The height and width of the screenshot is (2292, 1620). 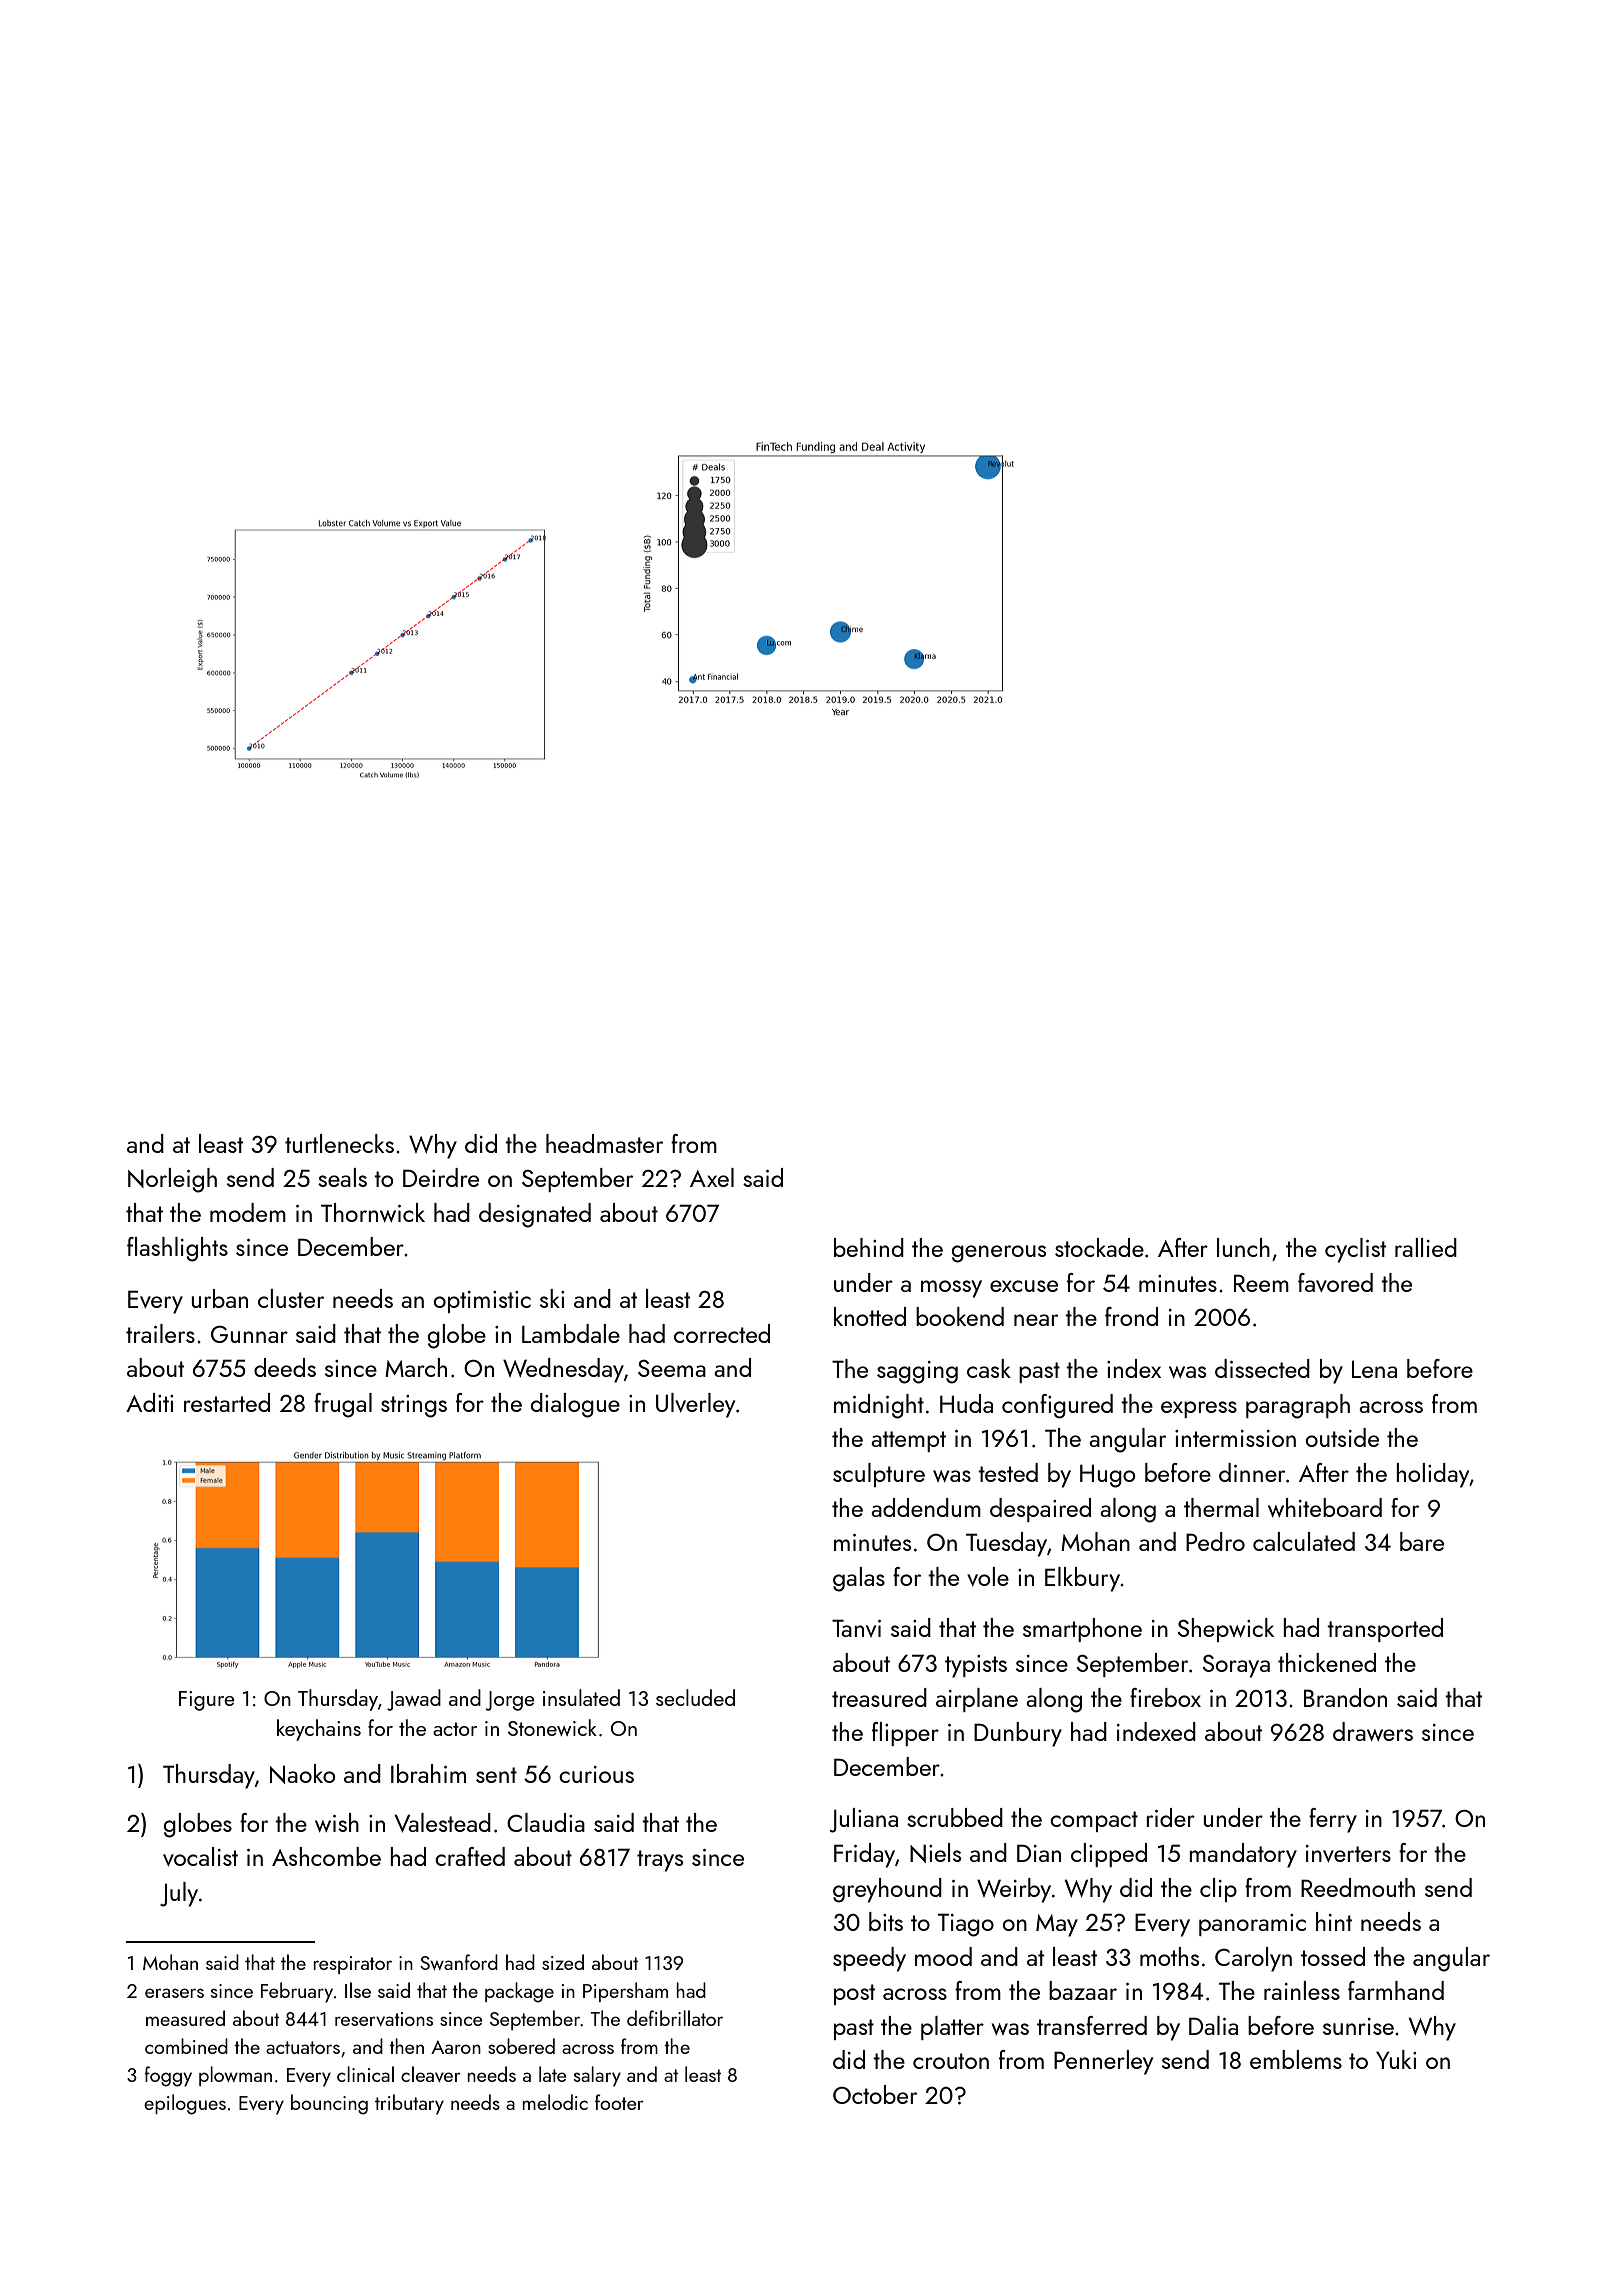 I want to click on vocalist, so click(x=200, y=1856).
